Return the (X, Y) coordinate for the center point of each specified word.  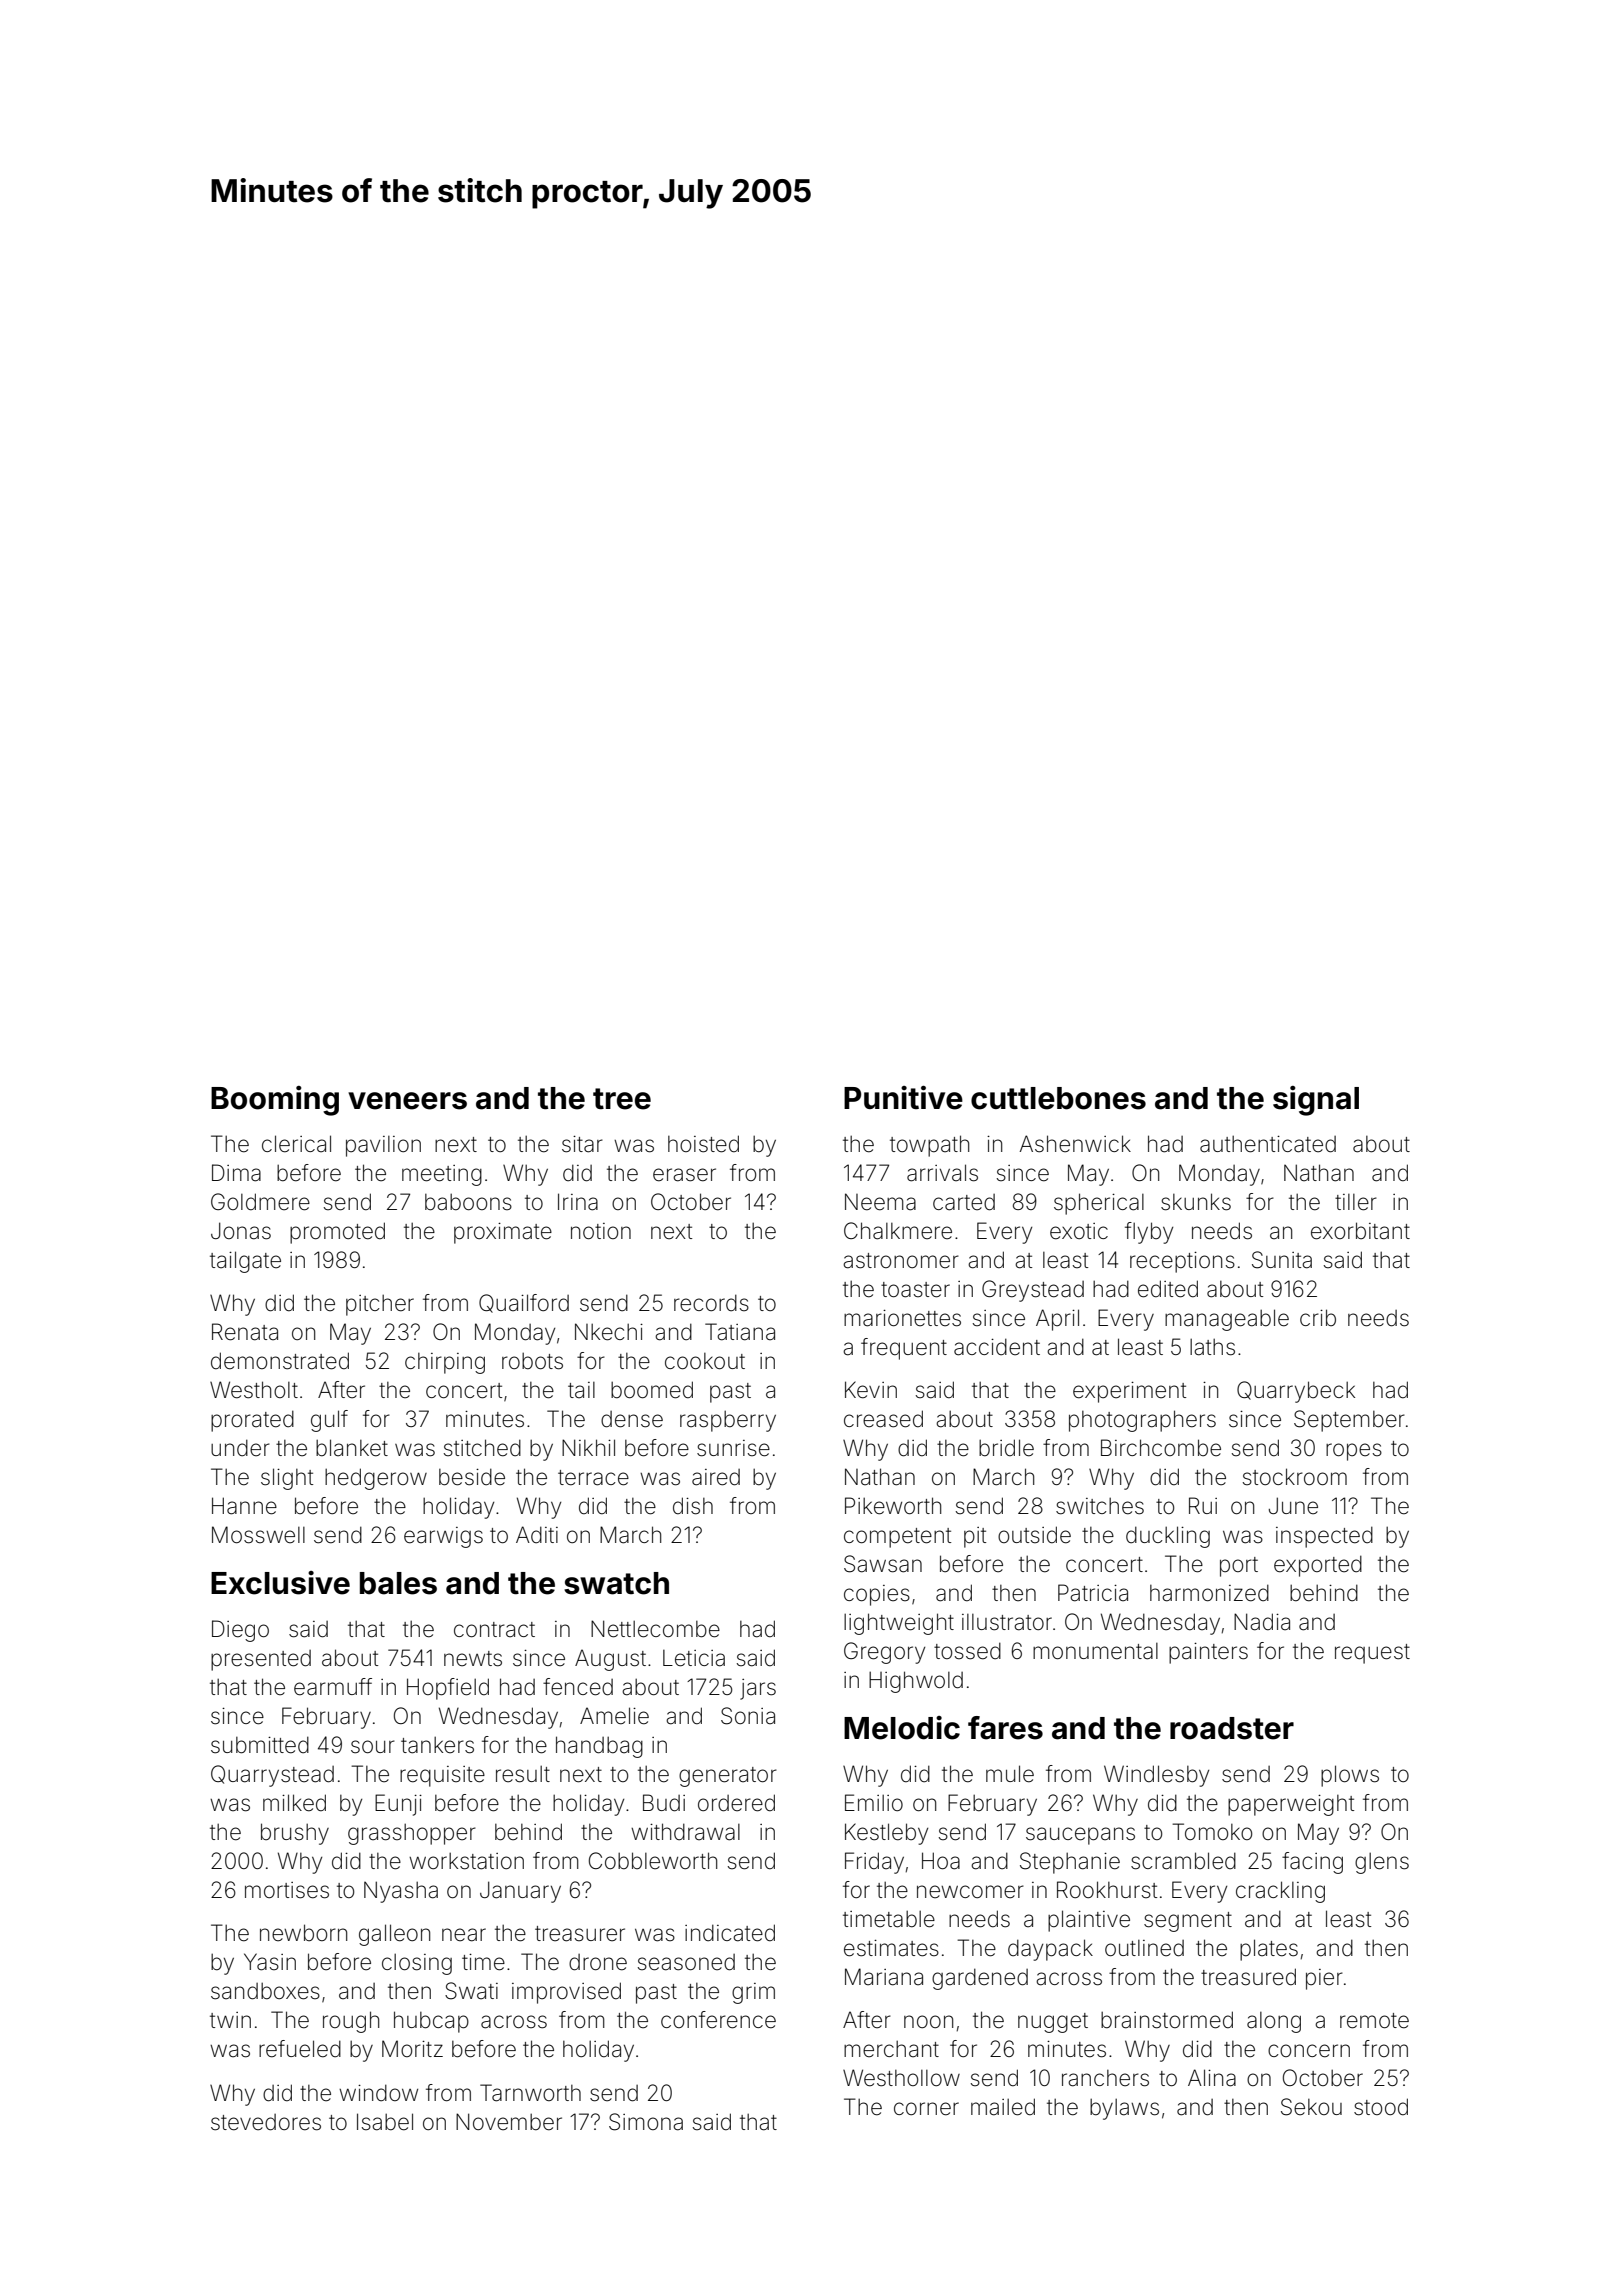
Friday (874, 1863)
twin (230, 2020)
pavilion (383, 1146)
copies (877, 1595)
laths (1212, 1347)
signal (1316, 1101)
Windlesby (1156, 1776)
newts (473, 1659)
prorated (252, 1421)
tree (622, 1099)
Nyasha (401, 1892)
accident (997, 1347)
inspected (1324, 1537)
